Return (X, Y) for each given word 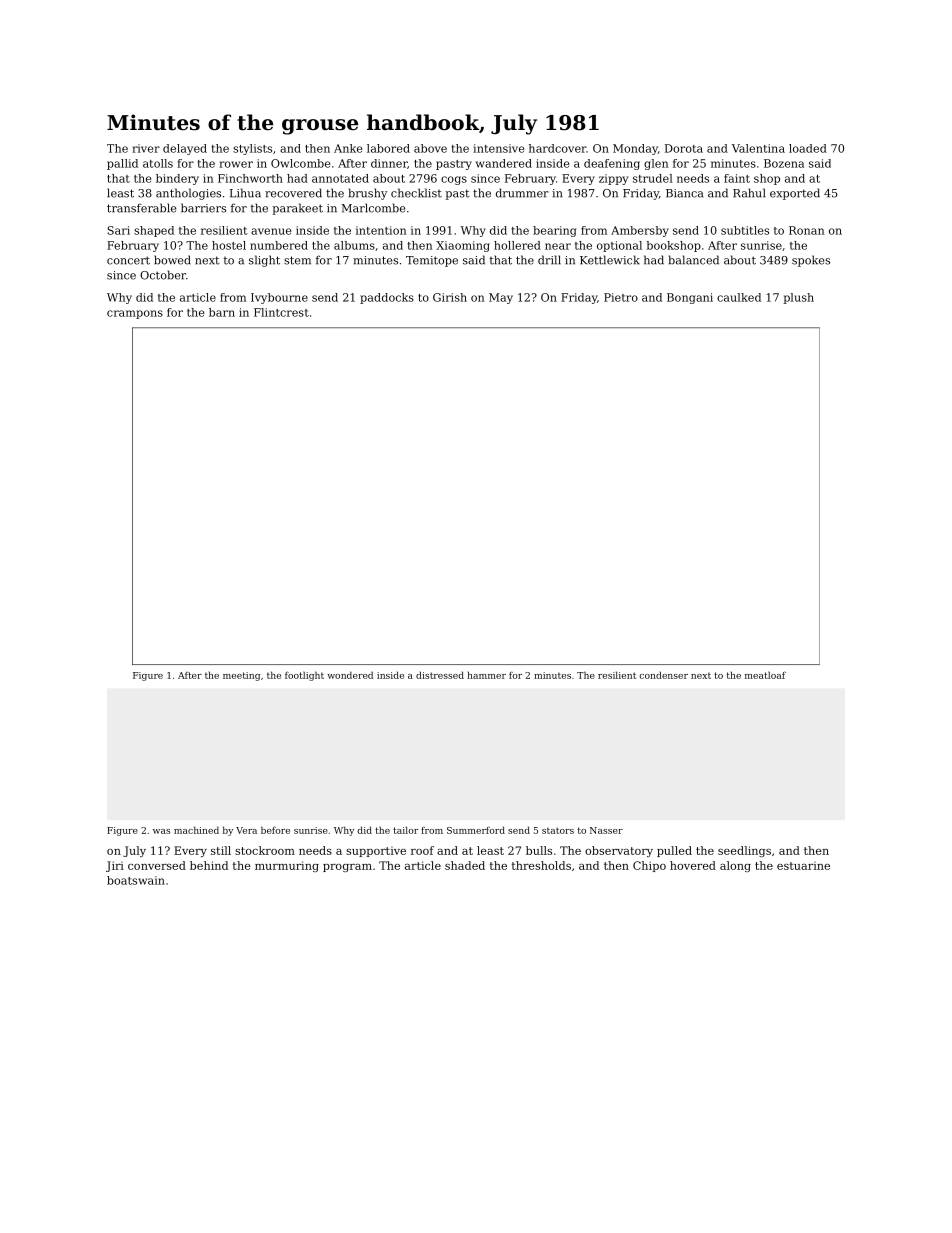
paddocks (387, 298)
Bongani (690, 298)
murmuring (287, 866)
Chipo (649, 866)
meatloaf (765, 675)
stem (297, 260)
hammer (486, 675)
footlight (304, 676)
